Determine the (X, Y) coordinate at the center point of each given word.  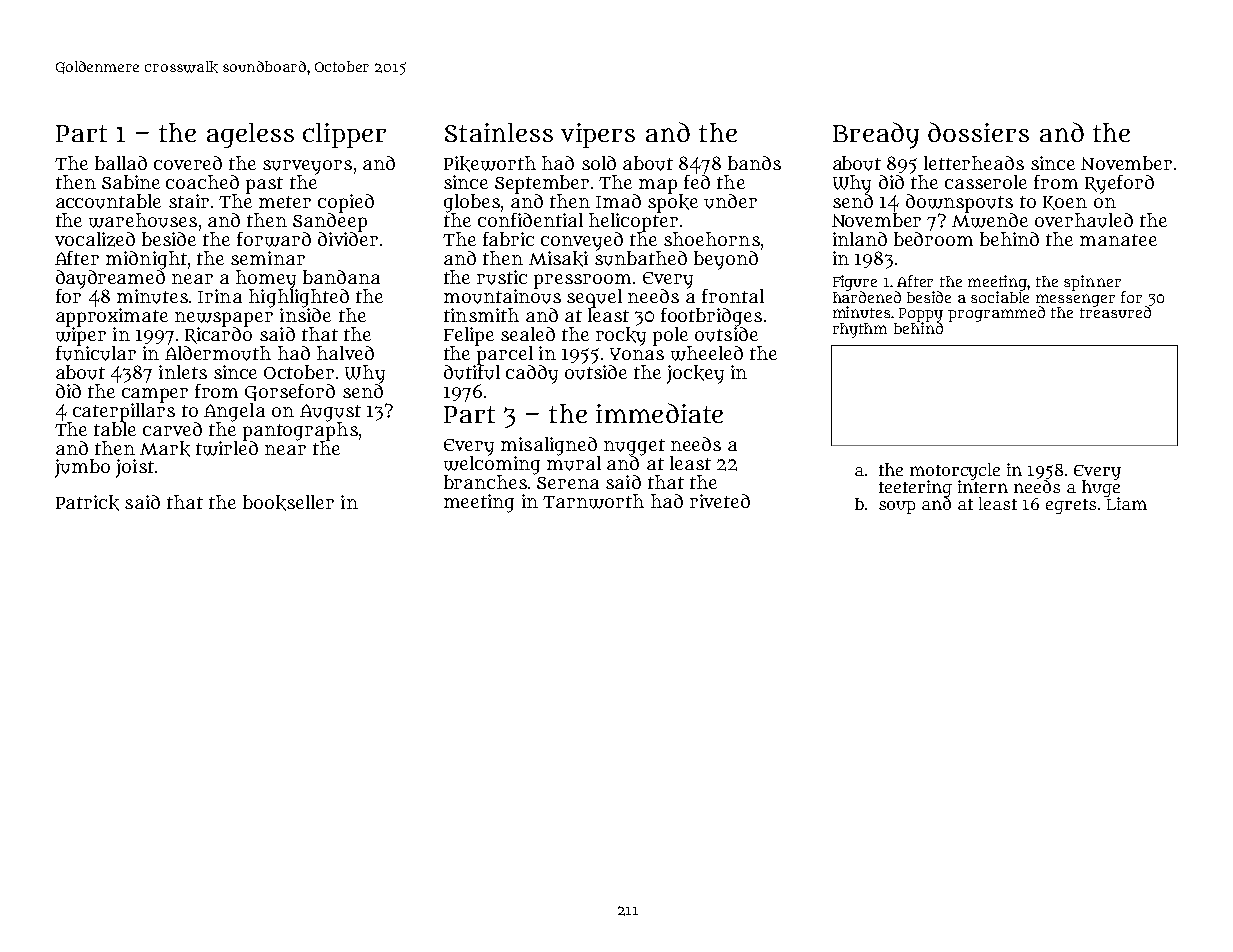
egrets (1071, 506)
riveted (720, 501)
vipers (598, 135)
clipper (344, 135)
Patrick (87, 503)
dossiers (978, 132)
